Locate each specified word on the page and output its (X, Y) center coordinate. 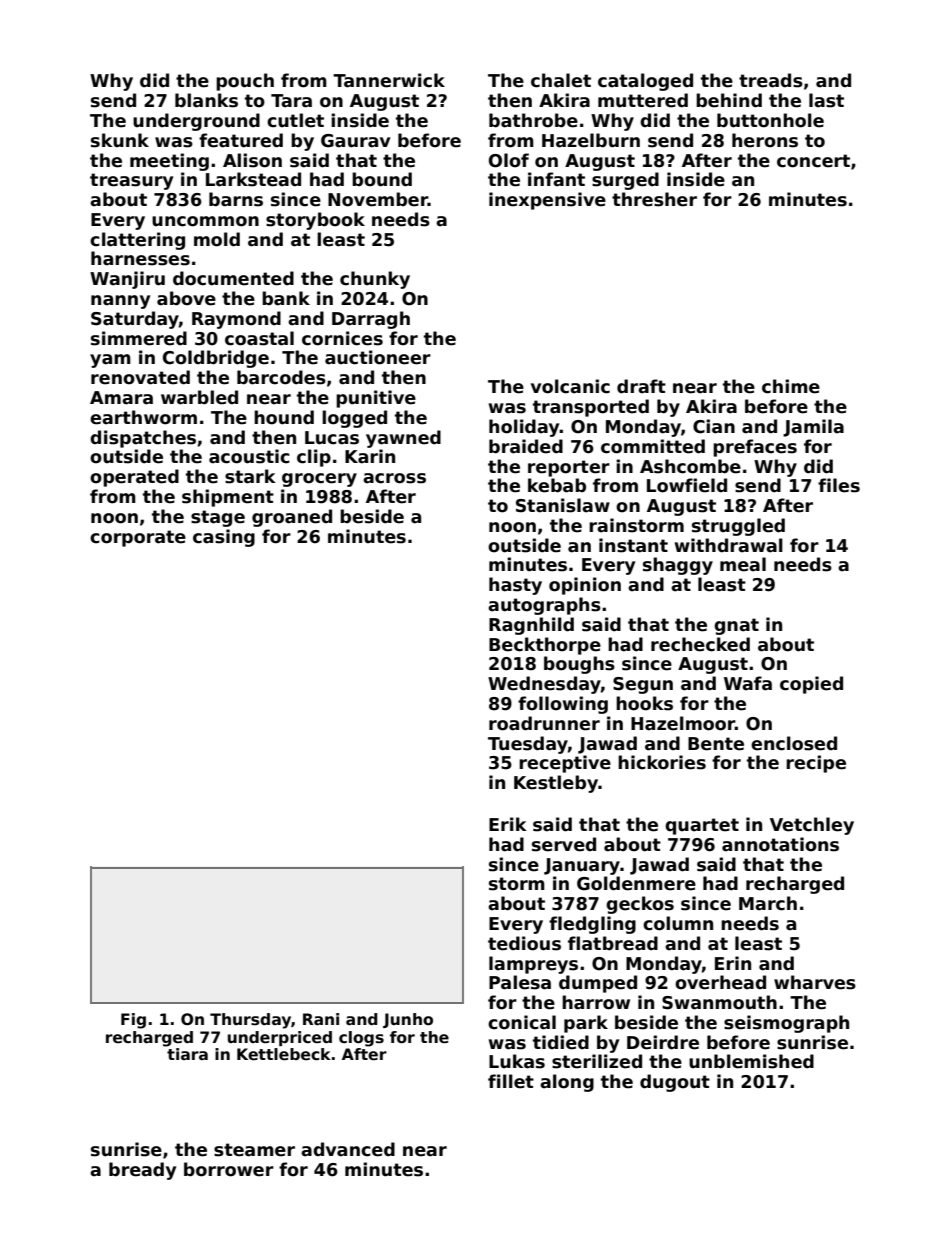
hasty (515, 586)
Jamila (813, 428)
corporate (138, 538)
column (678, 923)
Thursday (250, 1021)
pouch (245, 82)
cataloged (645, 82)
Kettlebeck (284, 1054)
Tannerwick (389, 80)
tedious (524, 943)
